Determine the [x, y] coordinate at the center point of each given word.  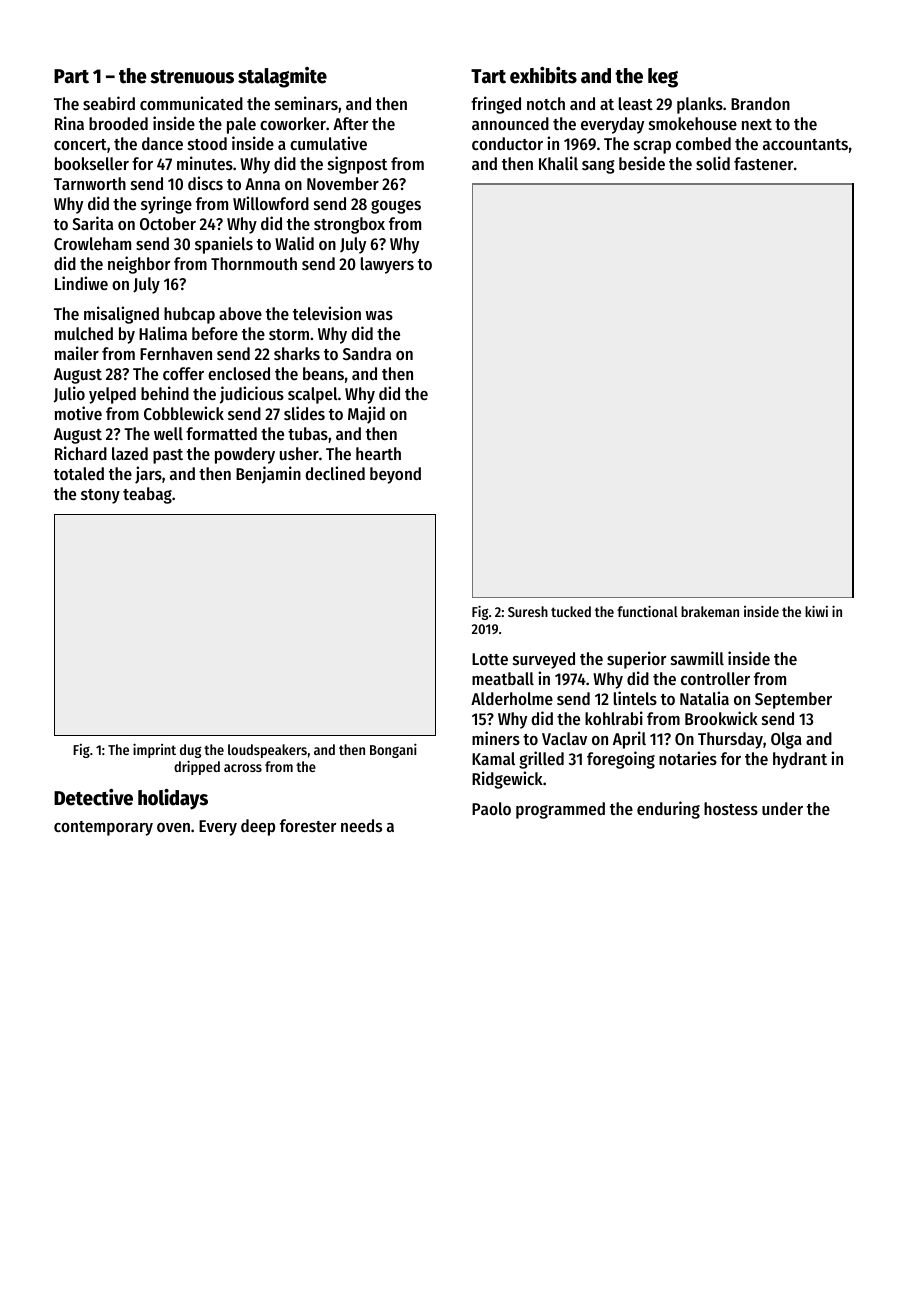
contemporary [103, 828]
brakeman [710, 611]
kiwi [816, 611]
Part [71, 76]
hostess [731, 808]
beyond [395, 475]
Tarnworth [90, 183]
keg [663, 78]
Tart [488, 76]
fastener [763, 163]
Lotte [490, 659]
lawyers [387, 265]
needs [361, 825]
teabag [147, 495]
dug [191, 751]
